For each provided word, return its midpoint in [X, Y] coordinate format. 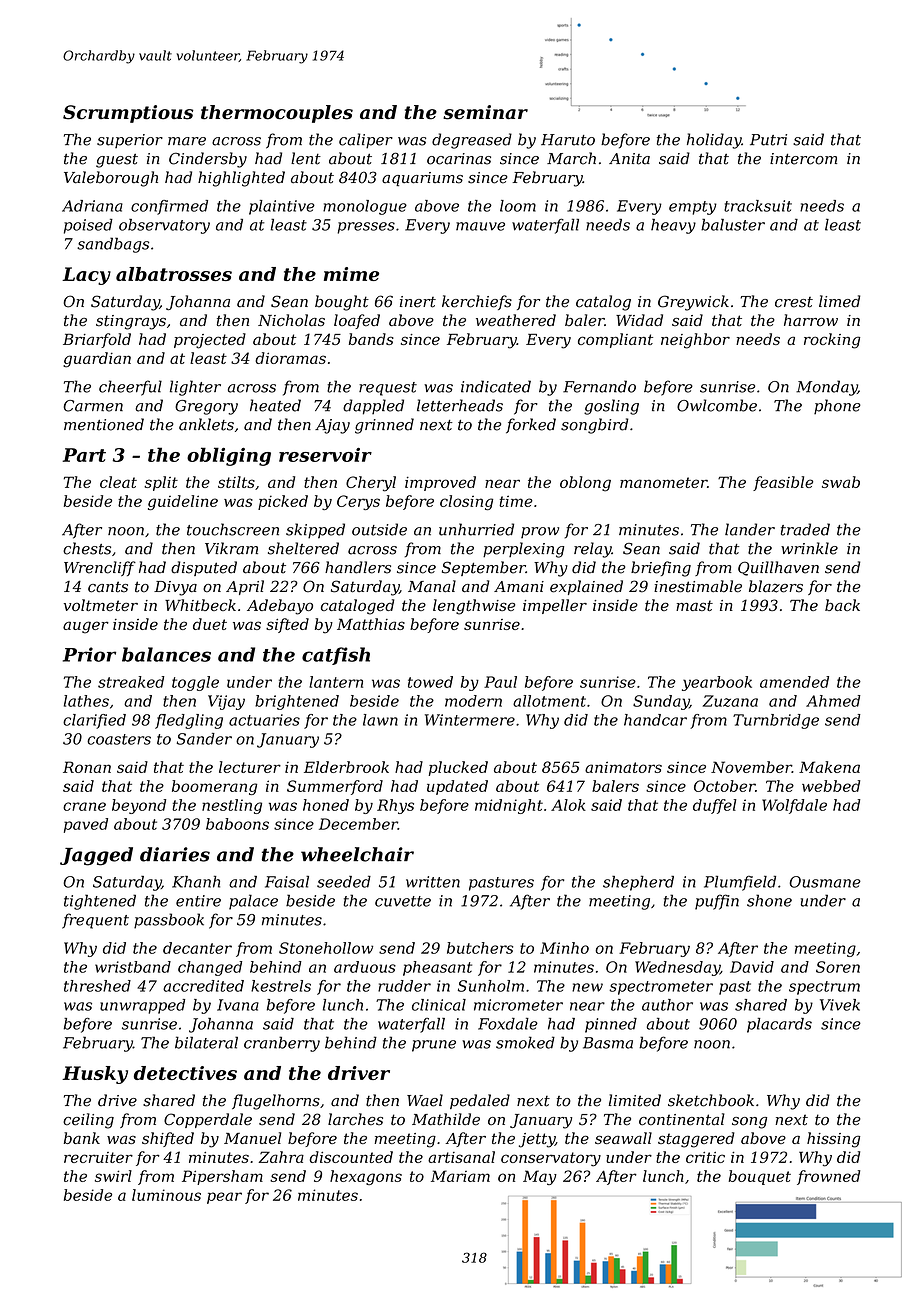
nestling [232, 806]
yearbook [717, 683]
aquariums [422, 179]
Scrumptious [128, 114]
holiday [714, 141]
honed [326, 805]
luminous [166, 1195]
